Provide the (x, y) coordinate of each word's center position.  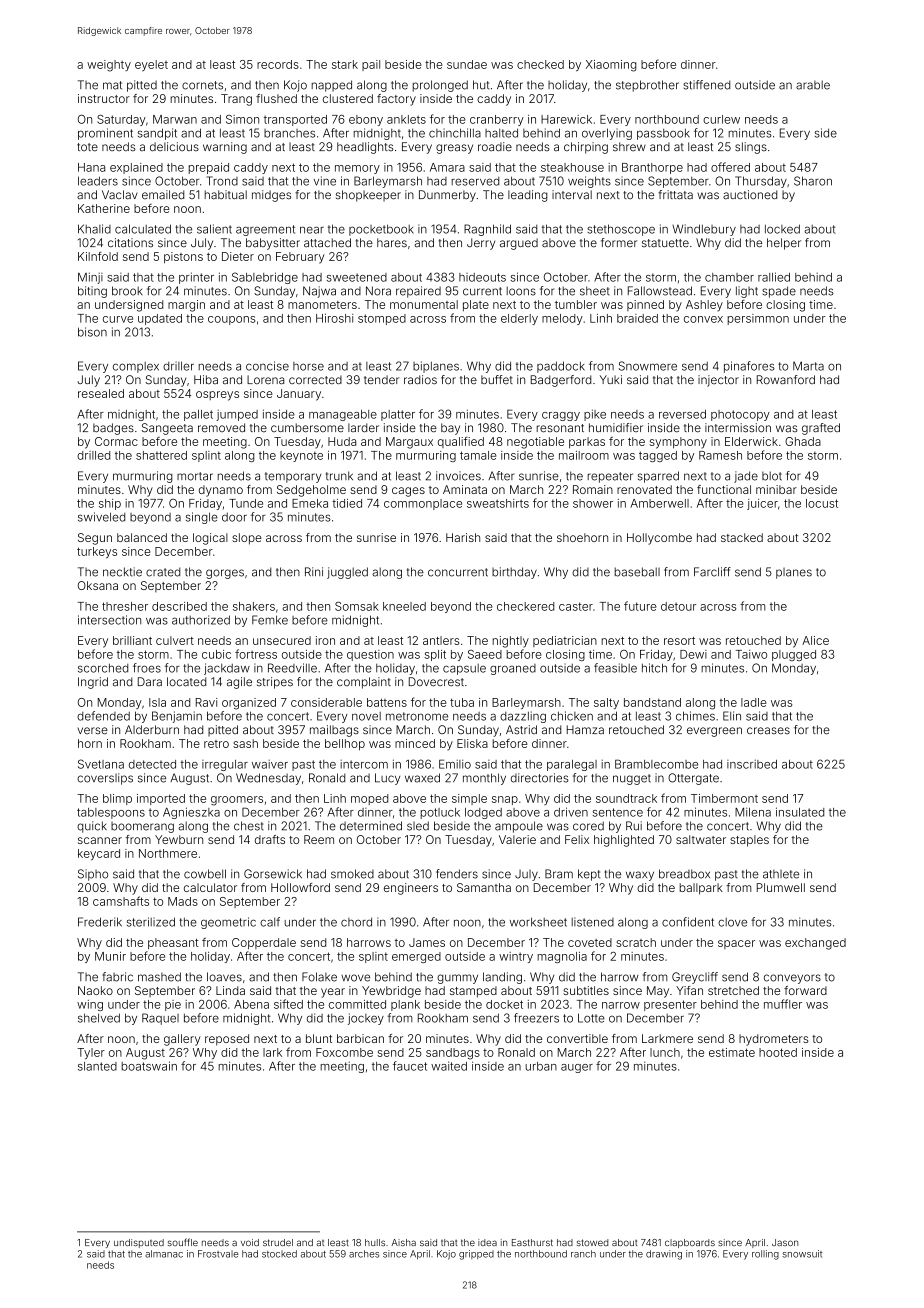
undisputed (139, 1243)
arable (813, 85)
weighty (109, 66)
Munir (110, 956)
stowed (592, 1242)
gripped (476, 1255)
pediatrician (565, 641)
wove (355, 978)
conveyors (792, 979)
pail (371, 65)
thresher (125, 606)
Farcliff (712, 572)
